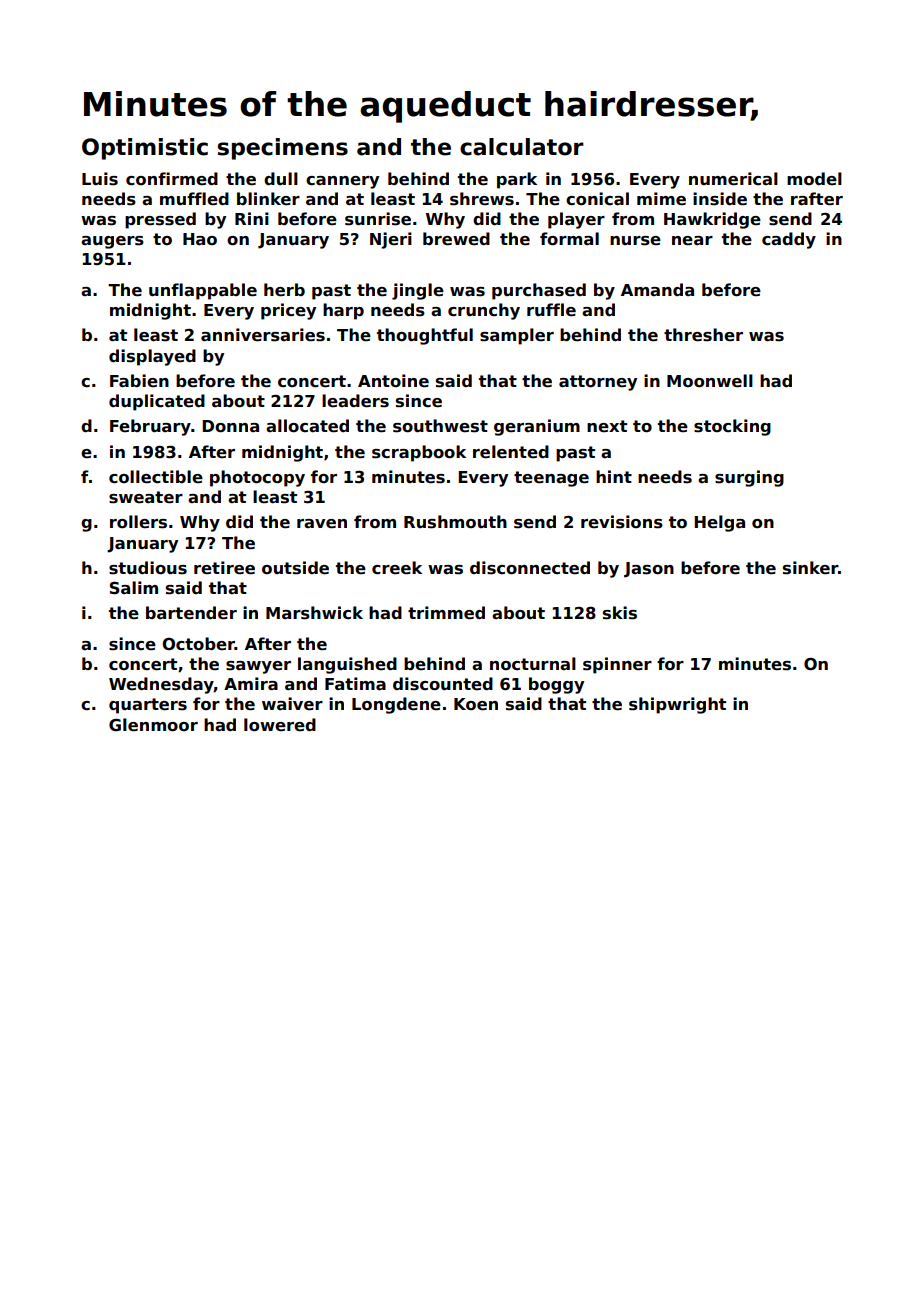 This screenshot has width=924, height=1308. Describe the element at coordinates (814, 179) in the screenshot. I see `model` at that location.
